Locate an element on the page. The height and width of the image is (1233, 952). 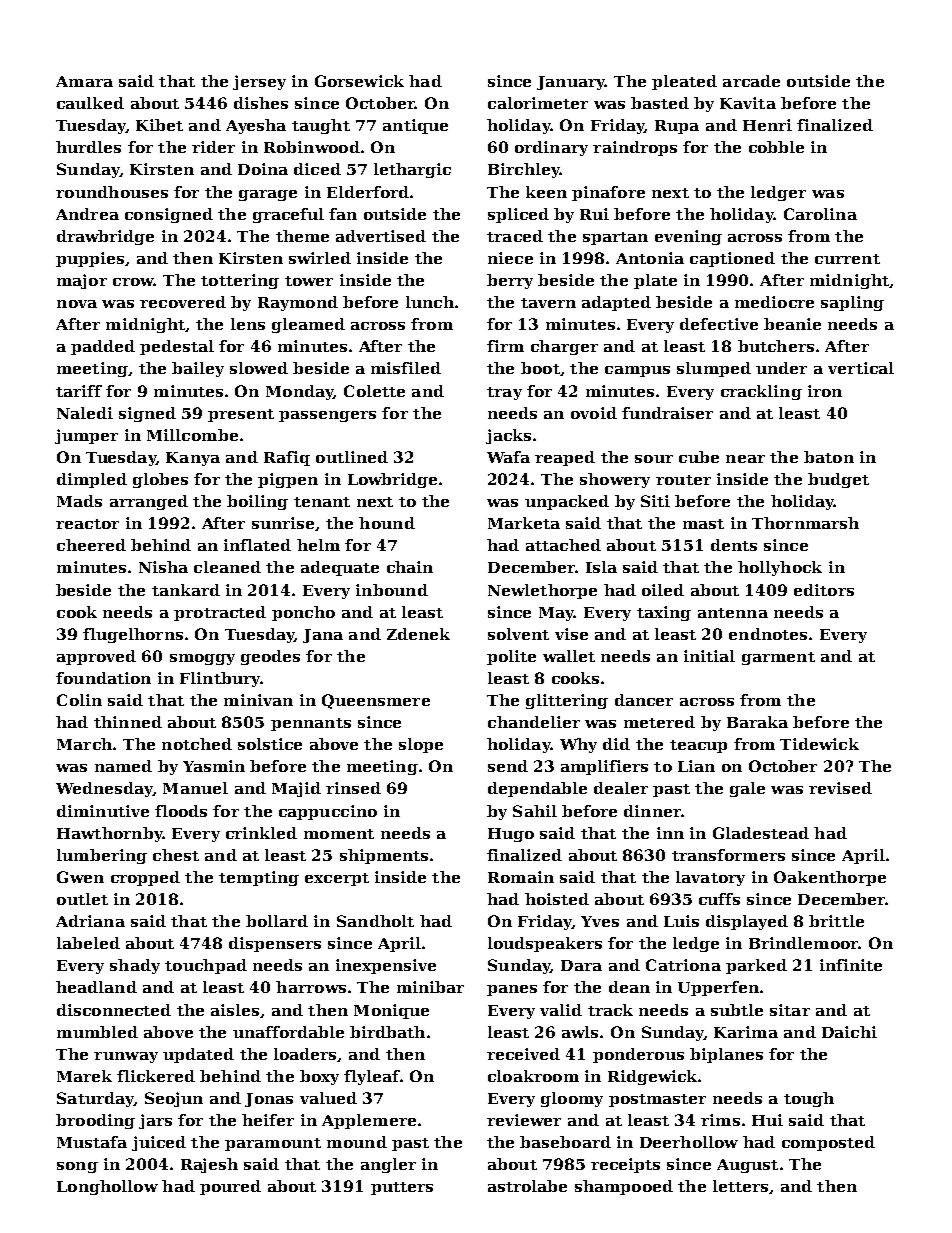
Gwen is located at coordinates (80, 877).
